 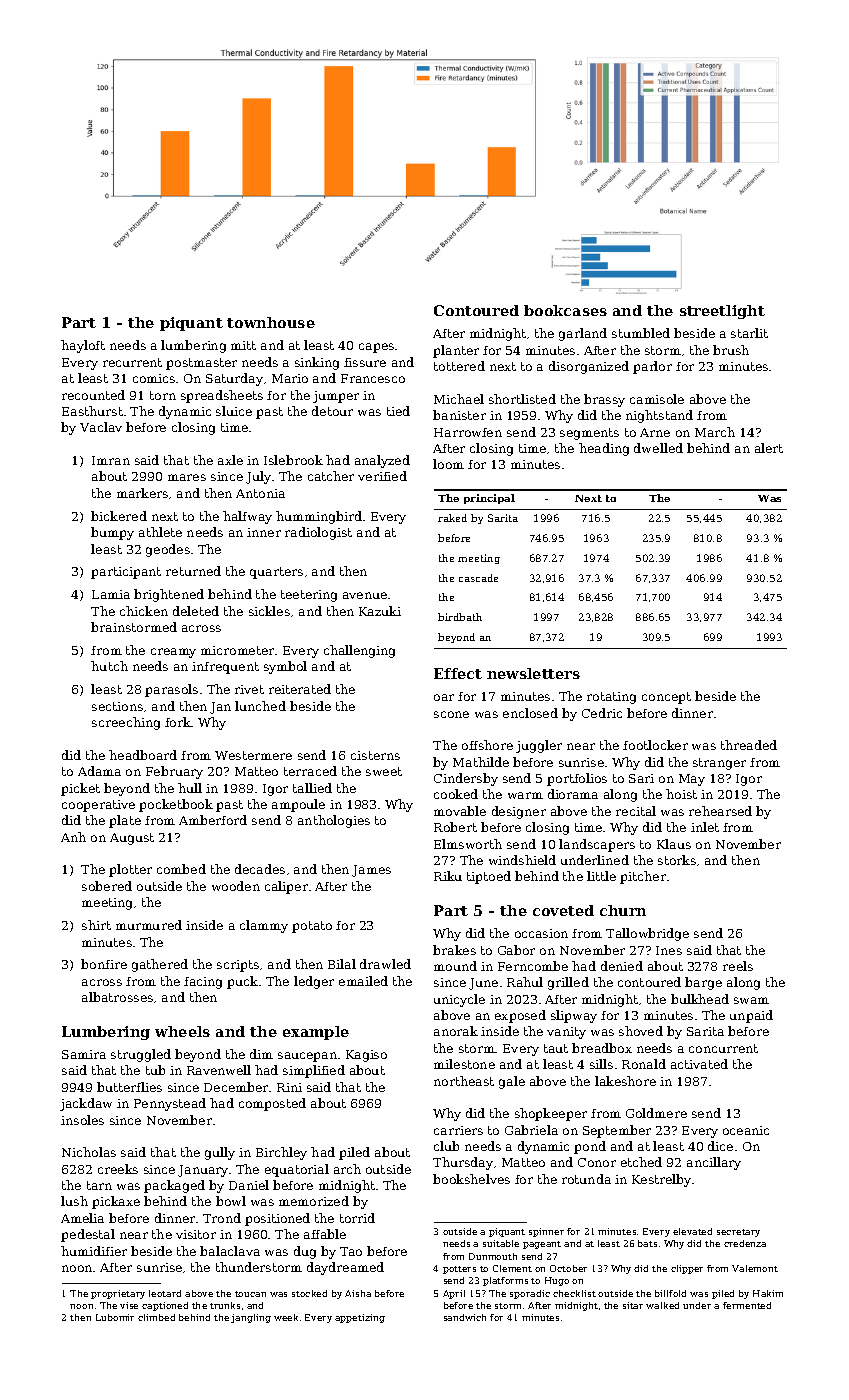 I want to click on rotating, so click(x=611, y=698).
